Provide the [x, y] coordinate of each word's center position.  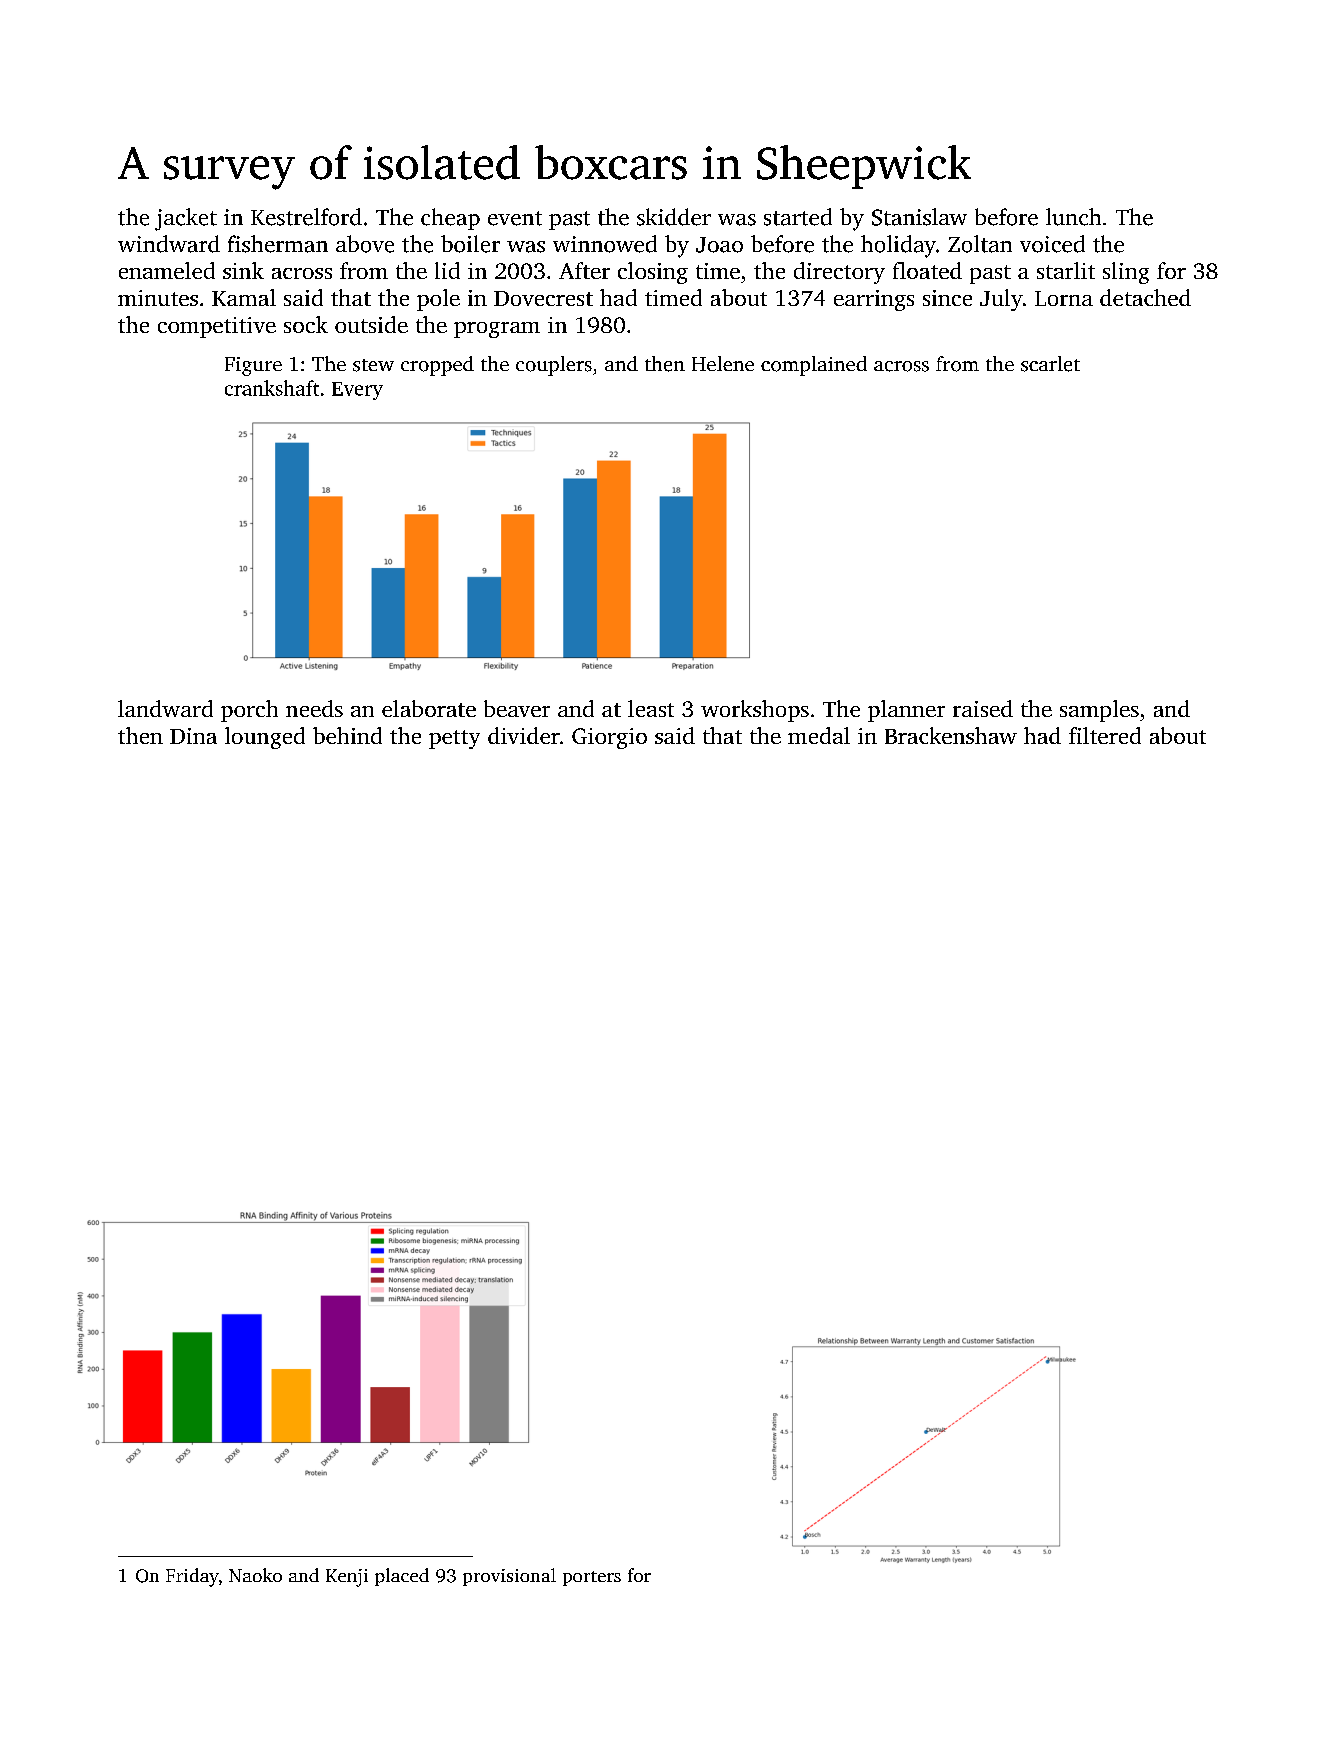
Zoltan [980, 244]
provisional [509, 1577]
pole [438, 300]
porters [592, 1578]
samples [1099, 711]
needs [314, 708]
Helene [723, 363]
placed [402, 1577]
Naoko [255, 1575]
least [651, 708]
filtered [1105, 735]
